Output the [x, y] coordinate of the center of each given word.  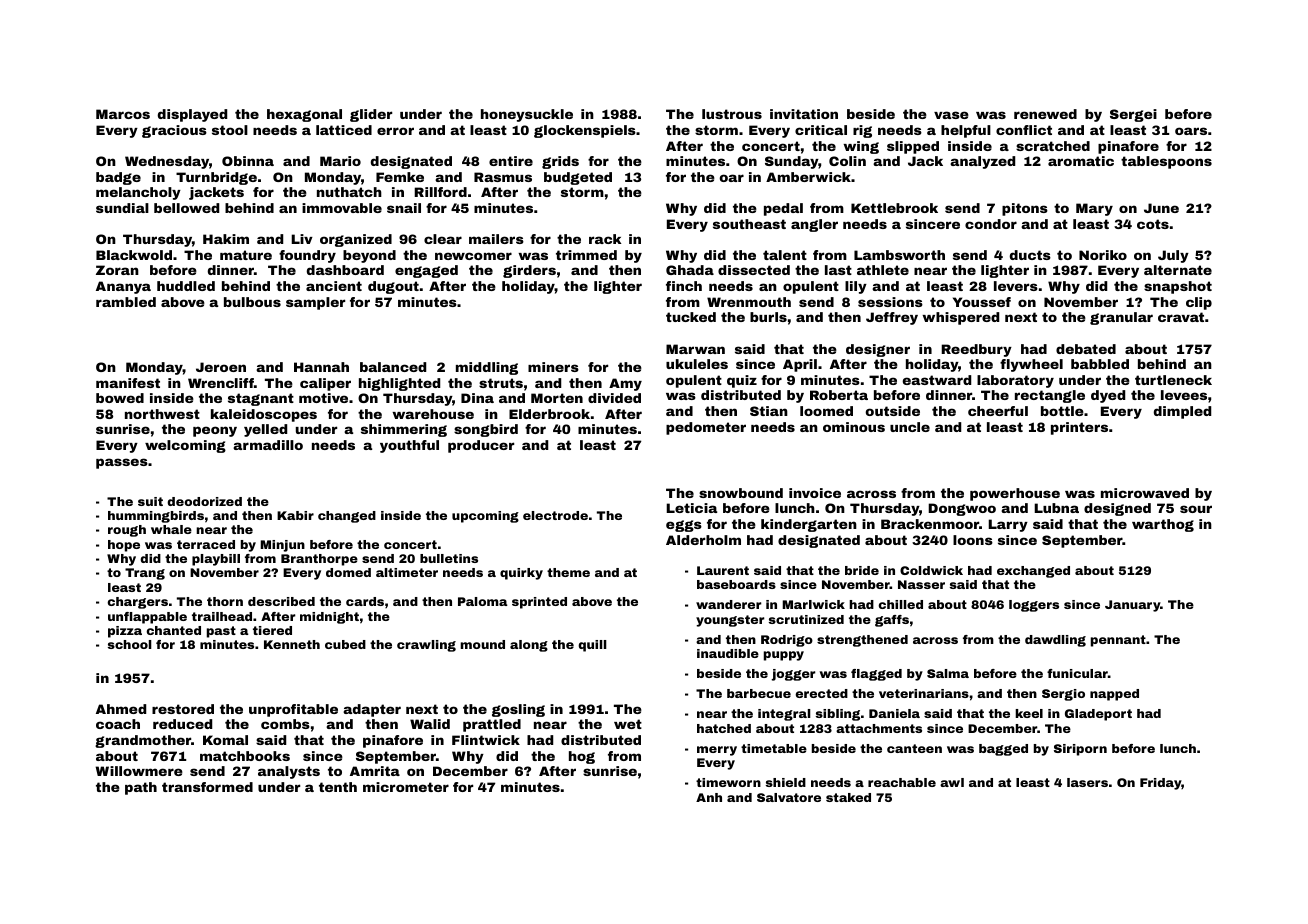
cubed [345, 644]
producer [481, 446]
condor [991, 224]
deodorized [204, 501]
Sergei [1133, 115]
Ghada [690, 270]
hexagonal [304, 115]
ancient [334, 286]
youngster [730, 621]
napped [1114, 695]
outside [893, 411]
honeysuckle [527, 115]
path [141, 788]
